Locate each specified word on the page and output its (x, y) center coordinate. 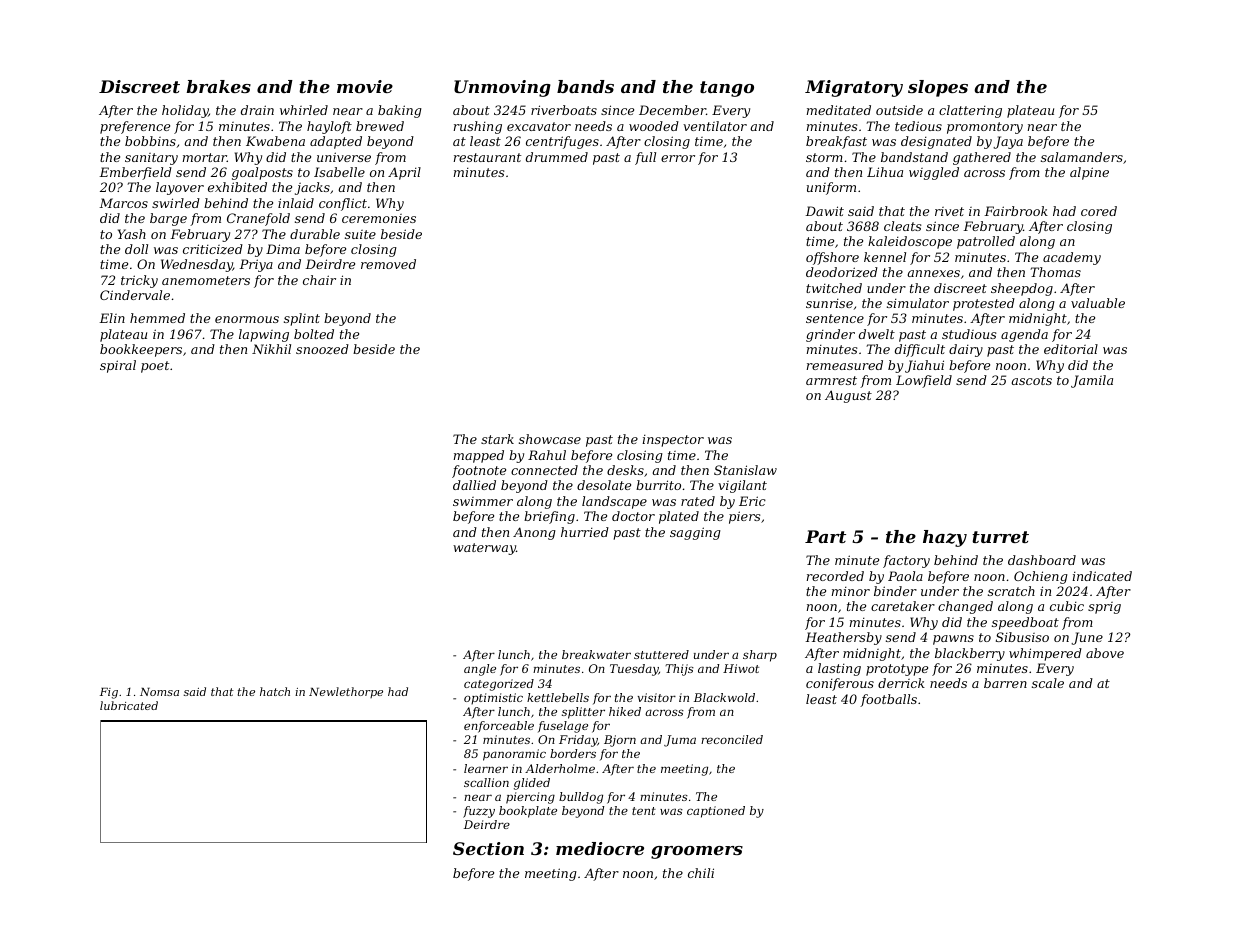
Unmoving (502, 88)
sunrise (829, 303)
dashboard (1042, 560)
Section (488, 848)
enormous (247, 319)
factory (906, 561)
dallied (474, 485)
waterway (484, 549)
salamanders (1082, 157)
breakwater (596, 654)
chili (701, 873)
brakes (219, 86)
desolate (604, 485)
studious (969, 334)
